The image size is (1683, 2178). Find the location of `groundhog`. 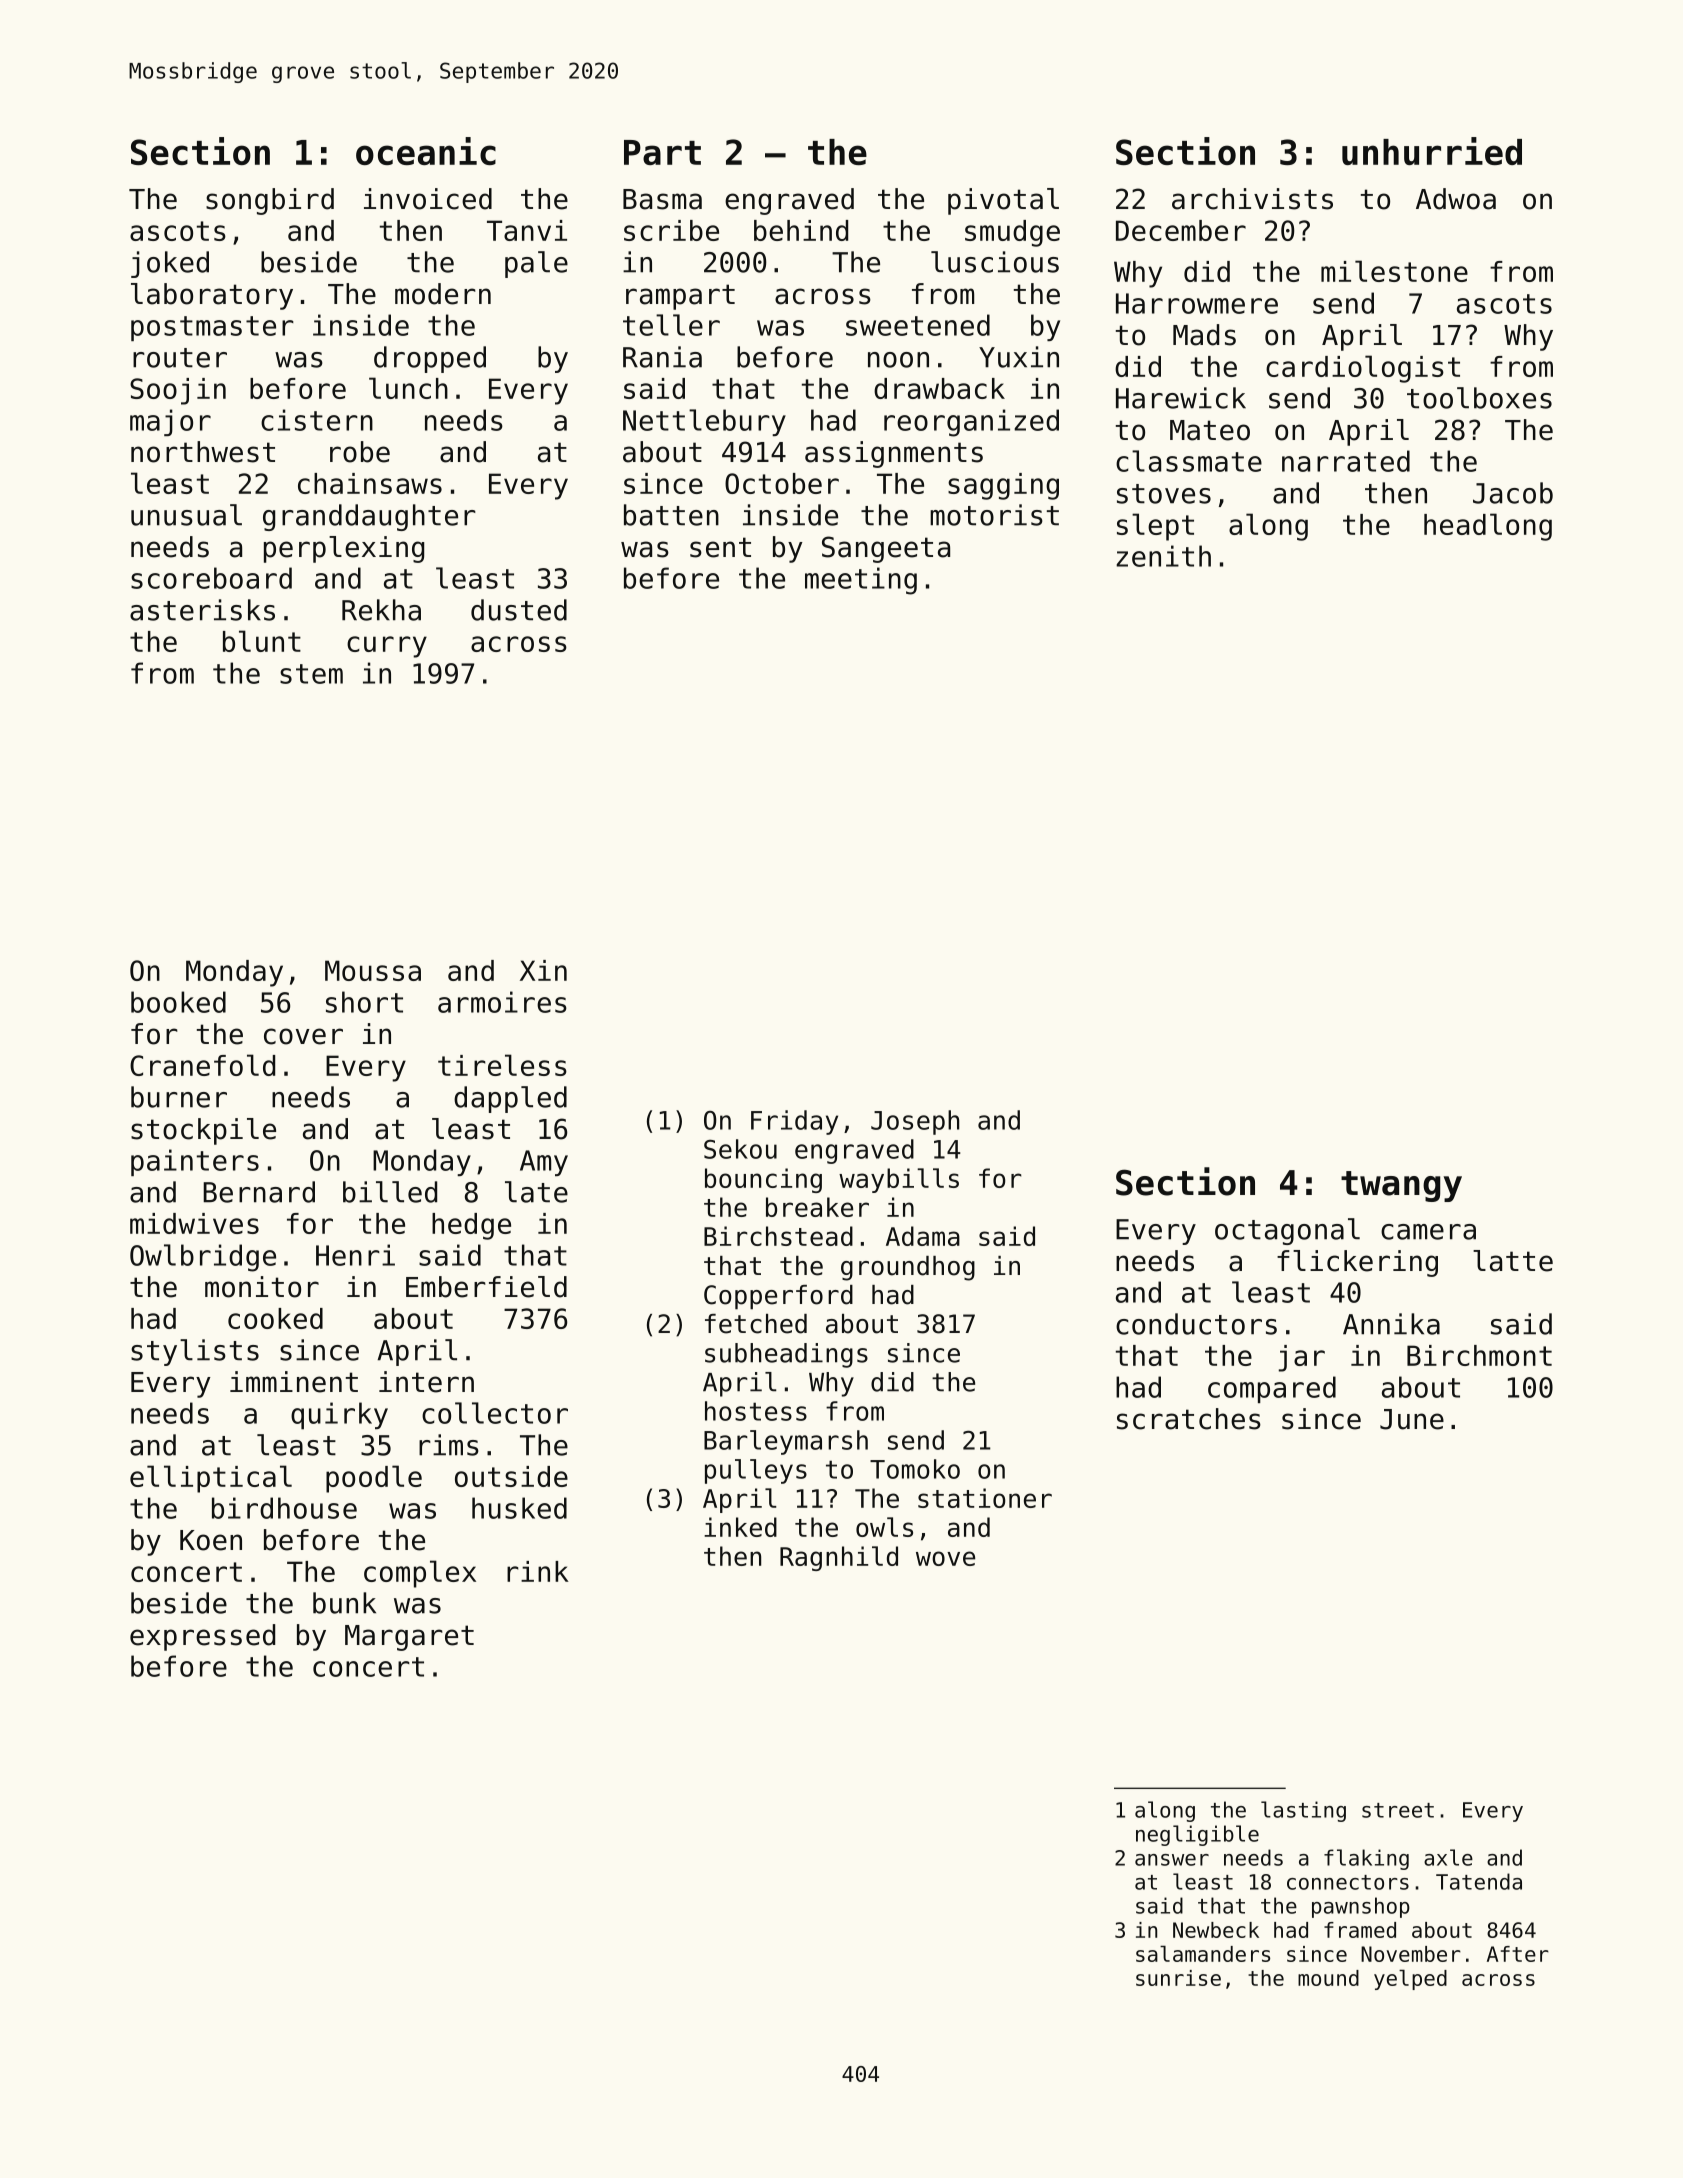

groundhog is located at coordinates (908, 1268).
